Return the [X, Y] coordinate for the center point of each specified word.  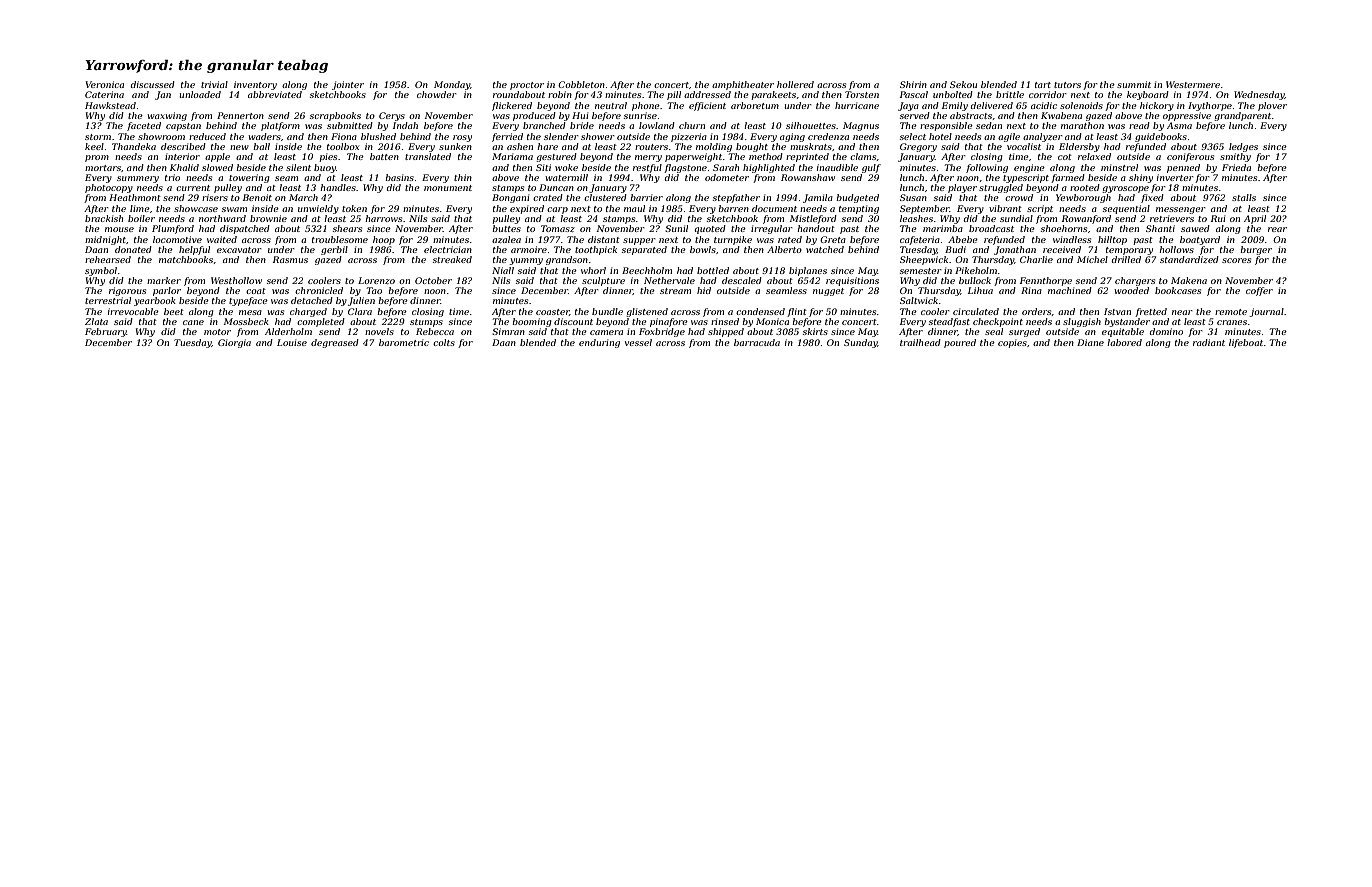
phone [646, 106]
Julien [361, 301]
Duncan [556, 187]
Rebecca [435, 331]
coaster [552, 312]
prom [97, 158]
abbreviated [275, 94]
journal [1266, 312]
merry [648, 158]
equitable [1123, 332]
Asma [1179, 125]
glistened [647, 312]
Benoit [257, 197]
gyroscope [1125, 189]
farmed [1068, 178]
